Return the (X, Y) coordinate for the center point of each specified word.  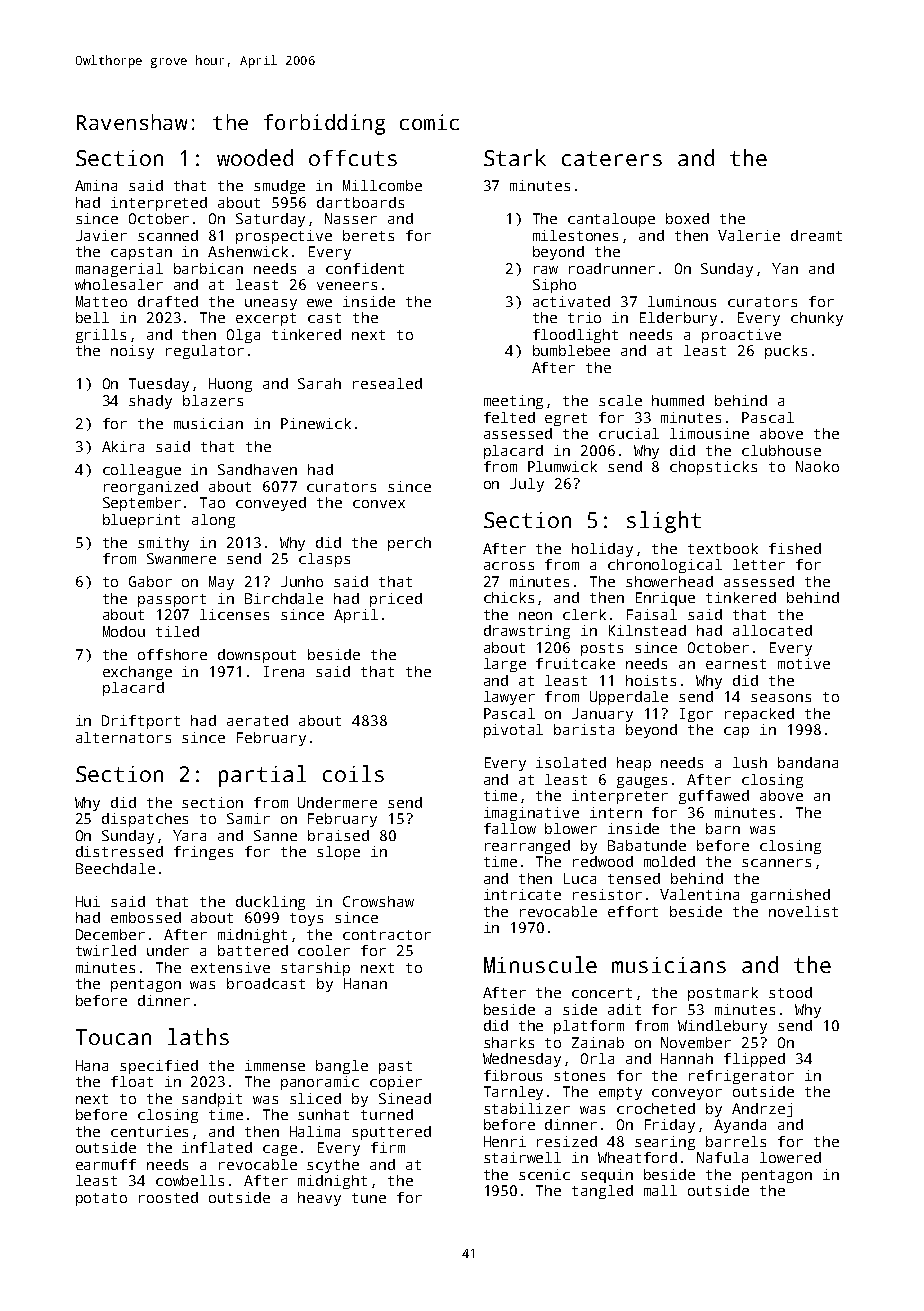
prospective (284, 237)
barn (723, 828)
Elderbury (678, 319)
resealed (387, 383)
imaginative (531, 814)
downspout (257, 656)
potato (101, 1199)
